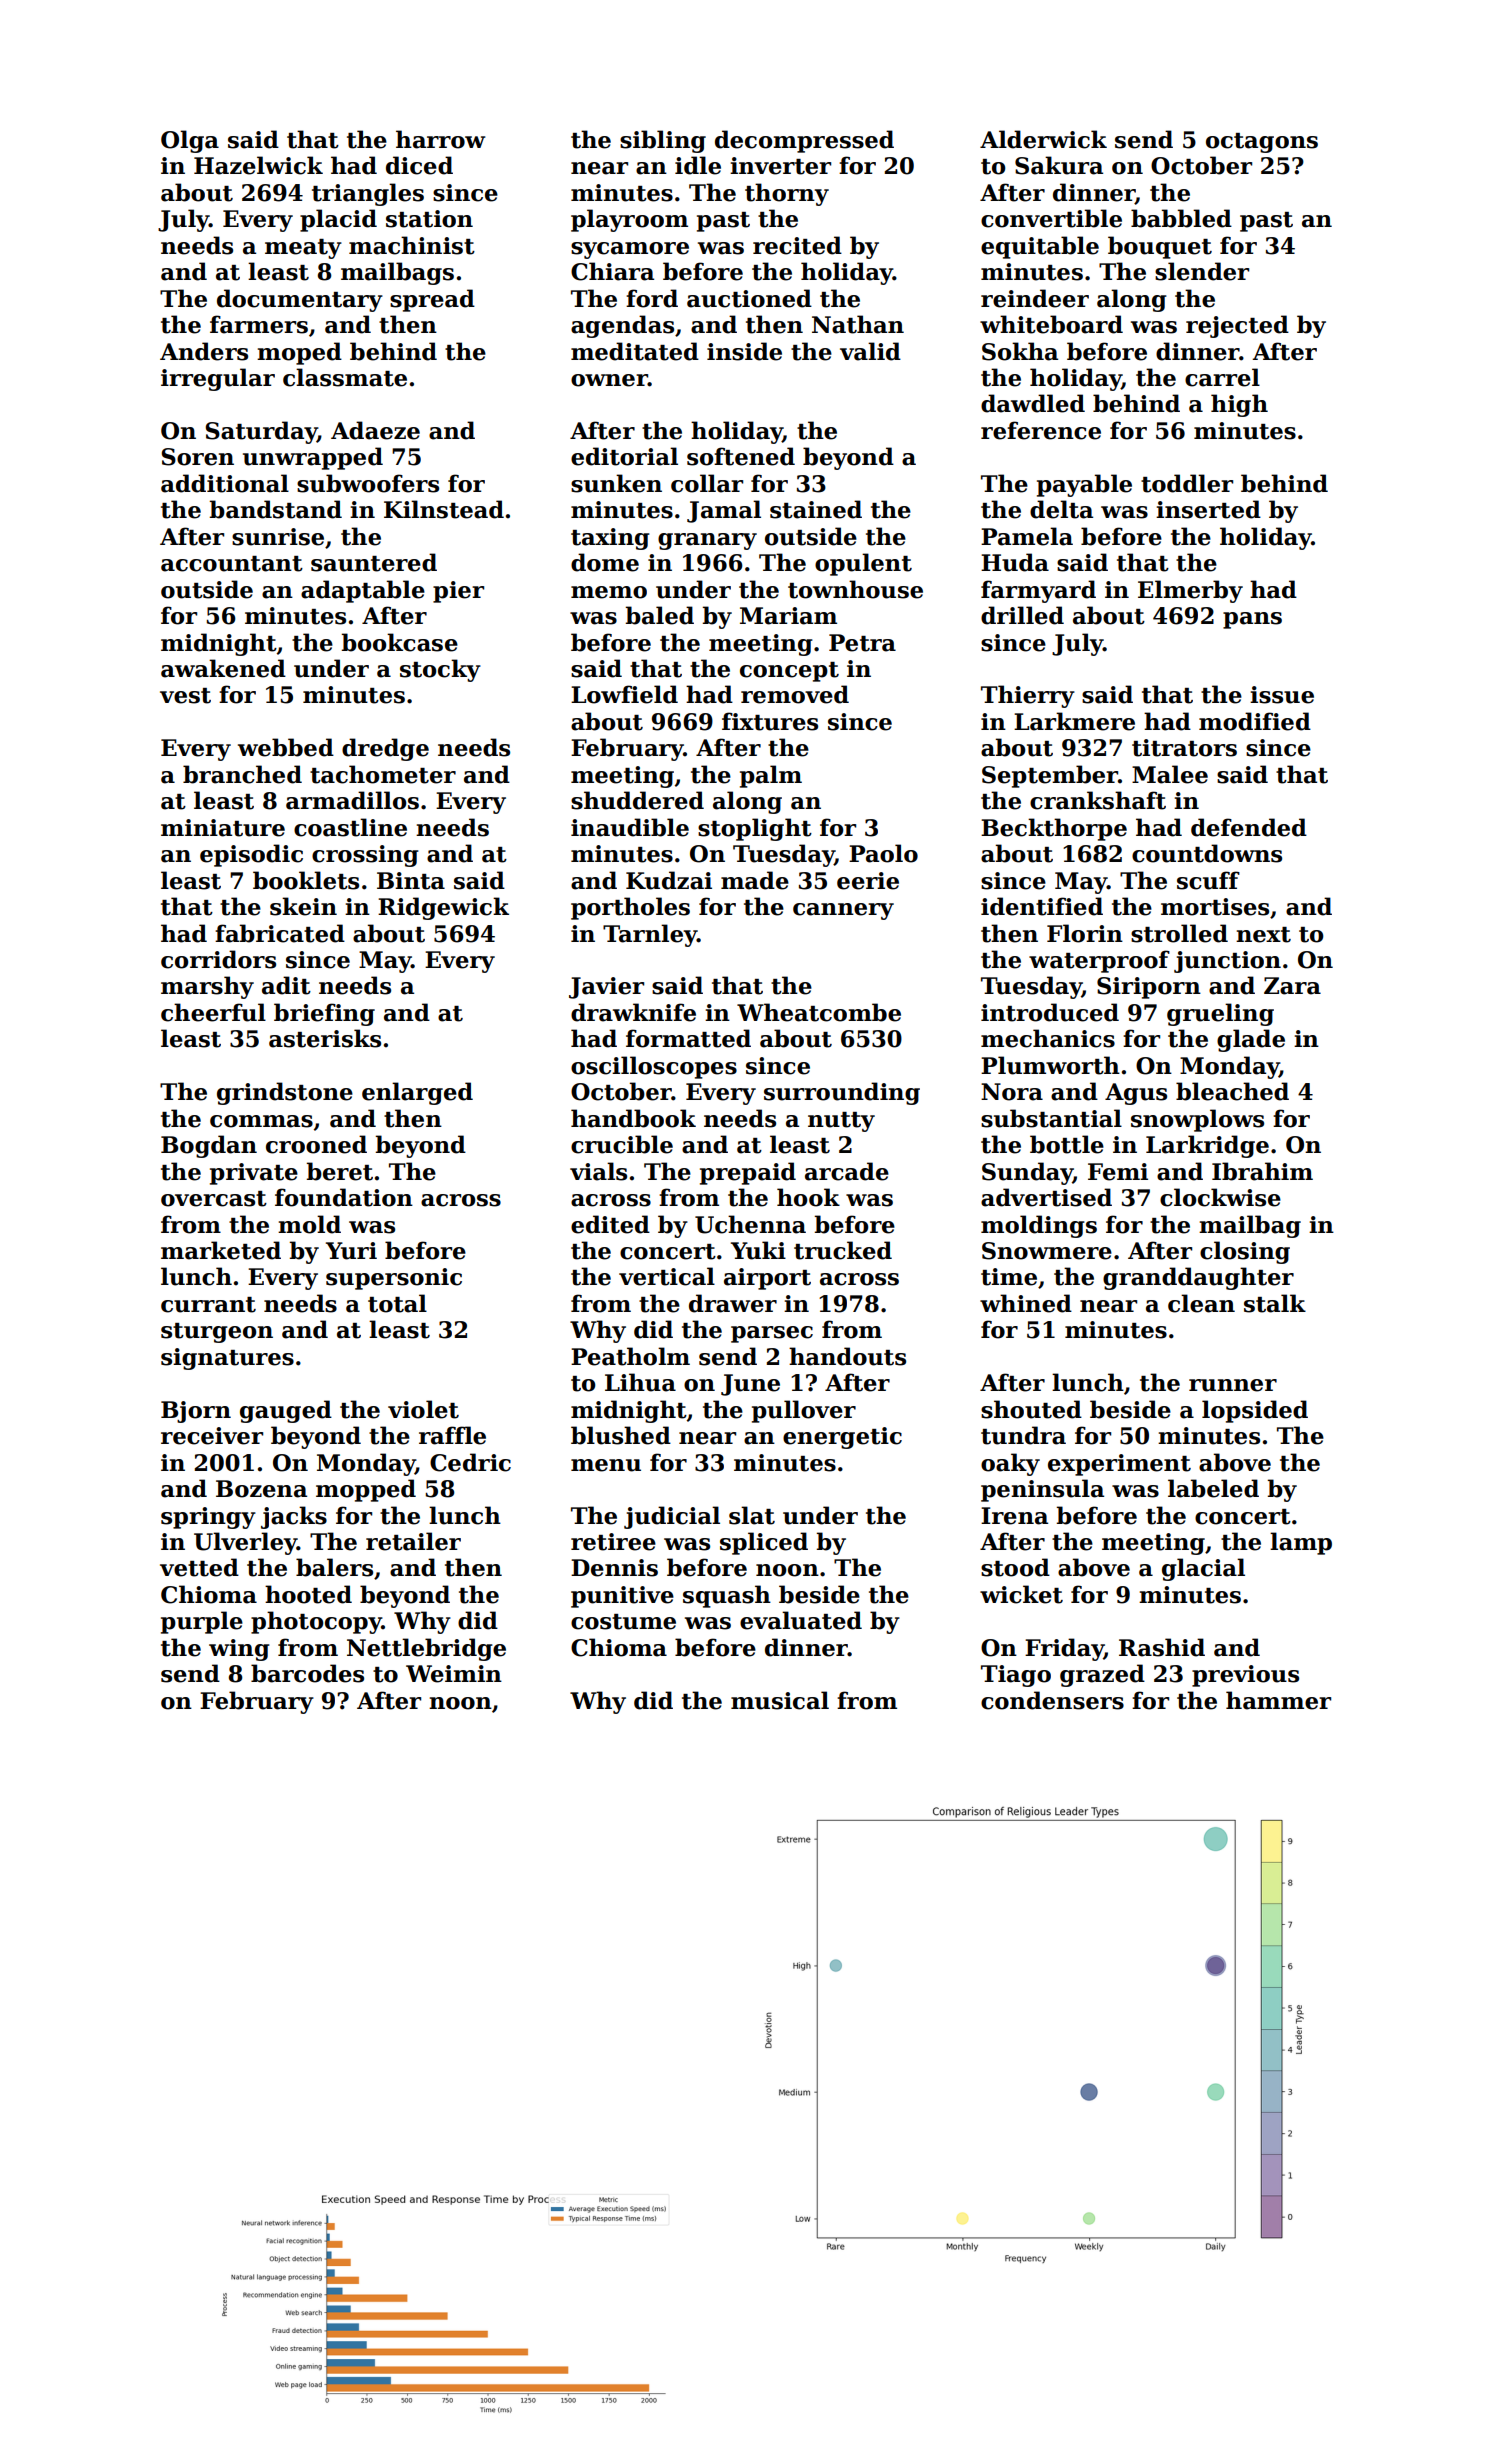  I want to click on shouted, so click(1031, 1409).
